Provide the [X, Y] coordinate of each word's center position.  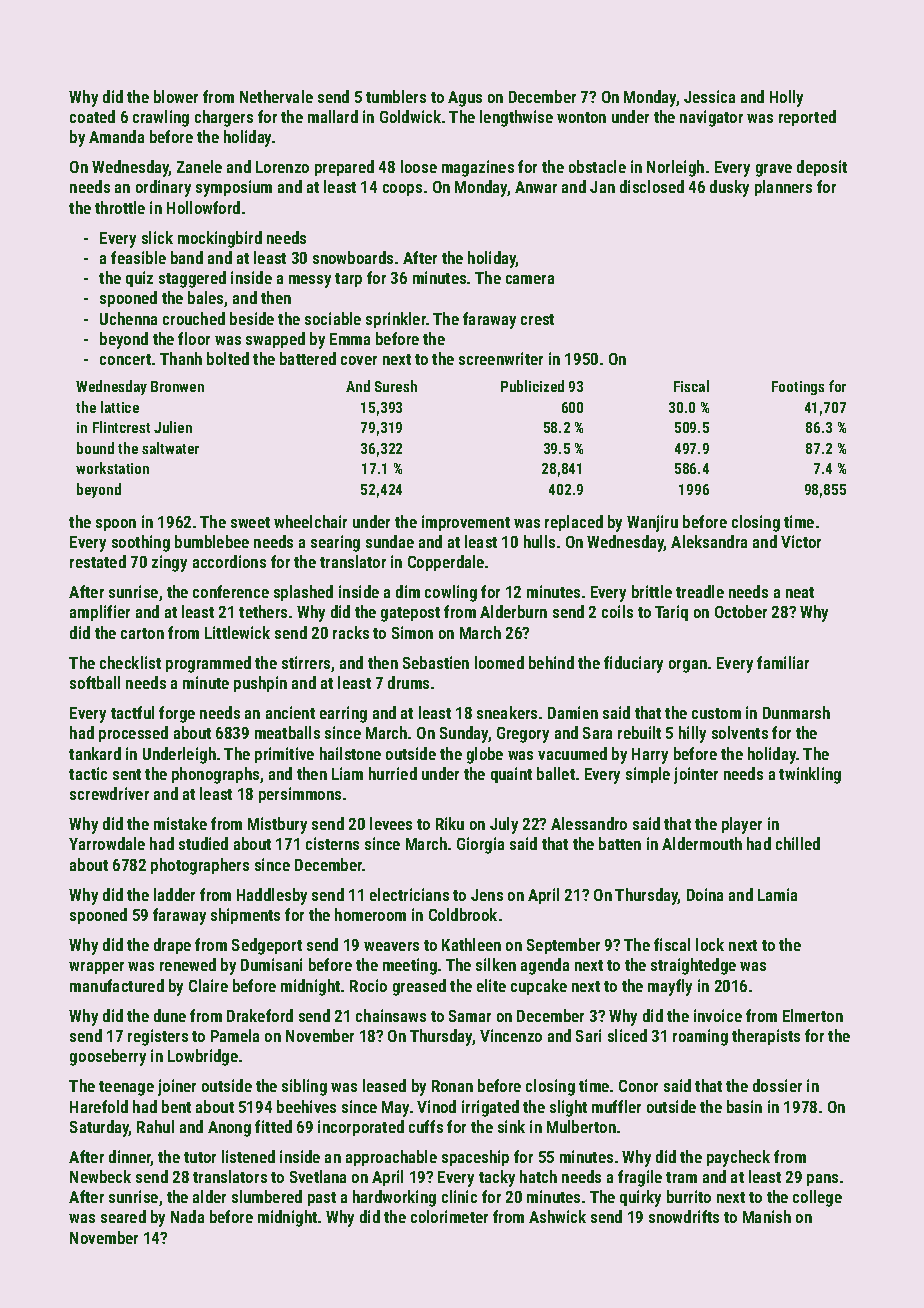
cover [359, 360]
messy [310, 281]
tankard [95, 753]
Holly [786, 98]
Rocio [368, 985]
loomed [499, 662]
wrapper [96, 968]
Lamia [777, 894]
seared [123, 1216]
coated [92, 116]
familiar [783, 662]
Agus [465, 99]
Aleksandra [709, 541]
